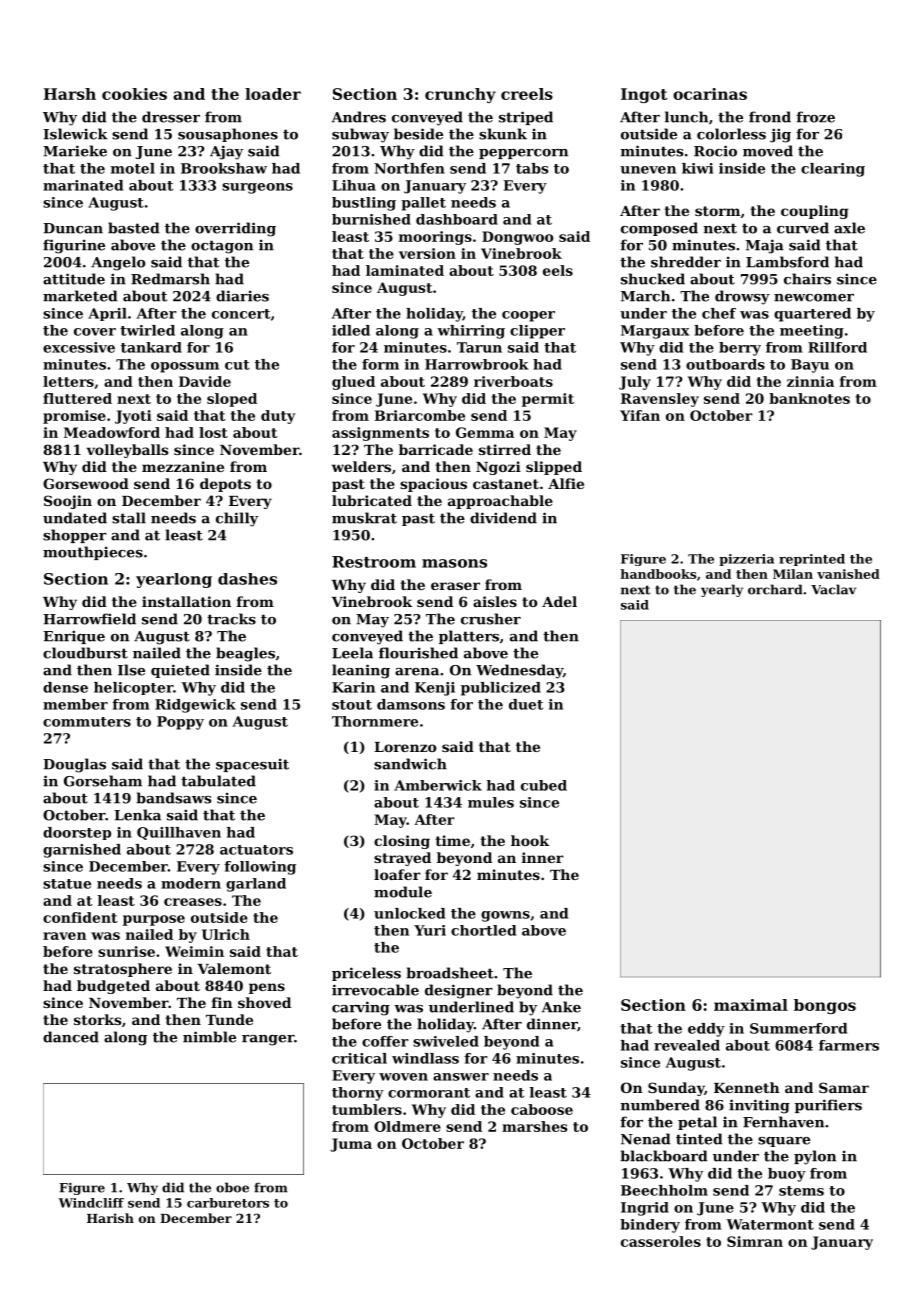  What do you see at coordinates (232, 1187) in the screenshot?
I see `oboe` at bounding box center [232, 1187].
